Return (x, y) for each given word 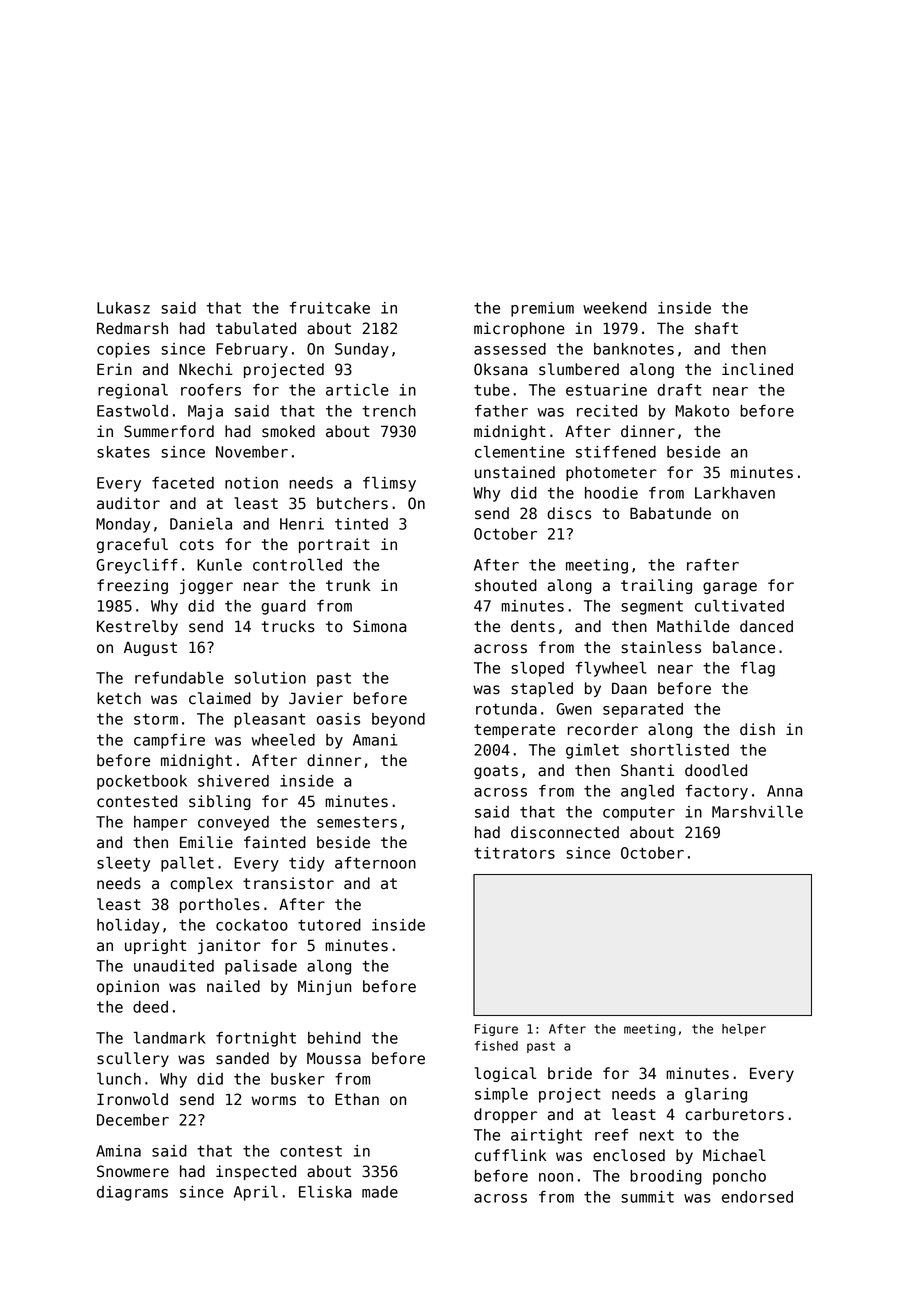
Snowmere (133, 1171)
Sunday (362, 350)
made (380, 1192)
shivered (233, 781)
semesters (357, 822)
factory (717, 792)
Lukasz (123, 308)
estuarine (606, 390)
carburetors (734, 1114)
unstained (515, 472)
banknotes (634, 349)
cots (197, 545)
